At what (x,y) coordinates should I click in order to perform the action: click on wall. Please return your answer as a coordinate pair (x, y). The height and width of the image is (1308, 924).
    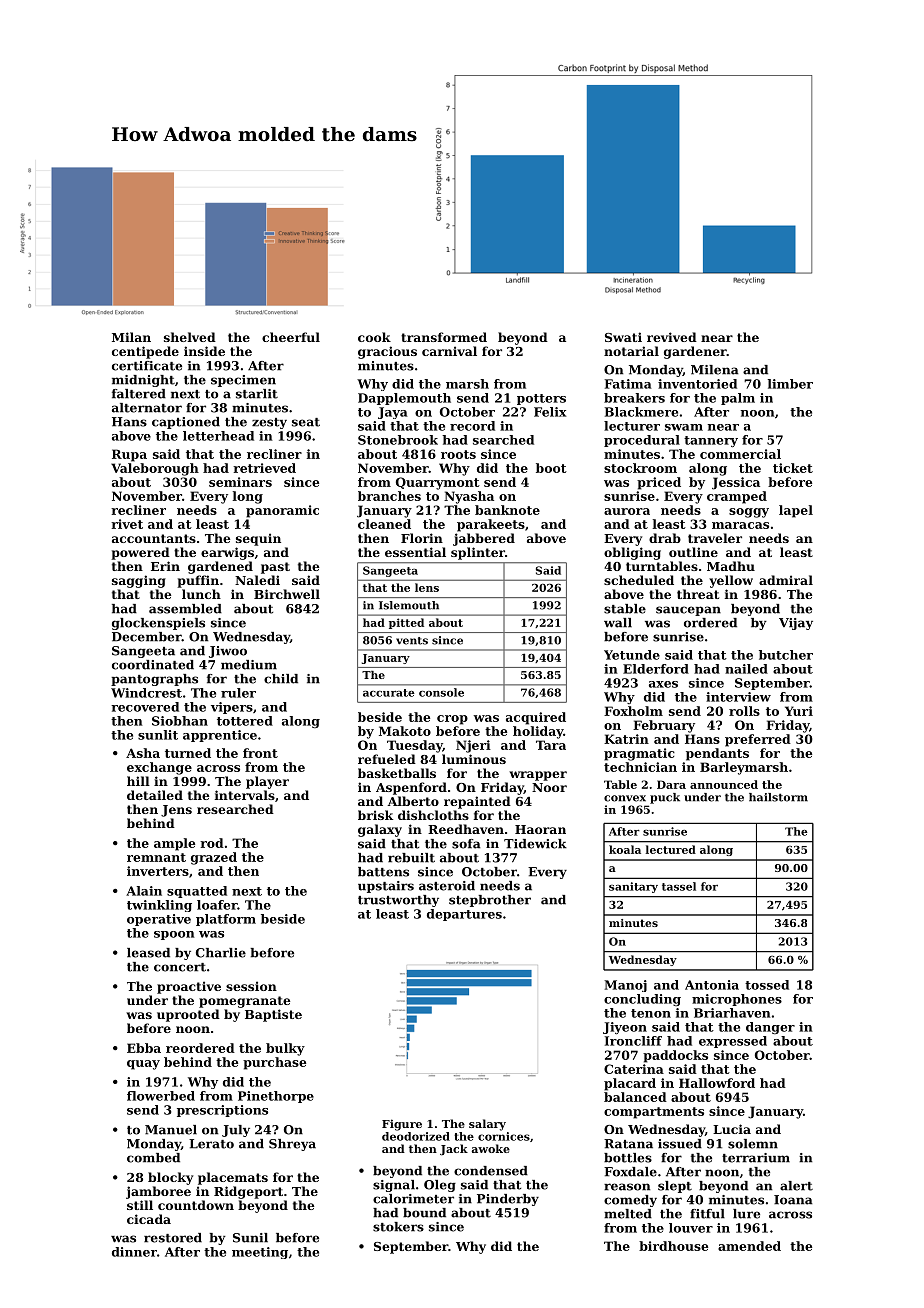
    Looking at the image, I should click on (618, 623).
